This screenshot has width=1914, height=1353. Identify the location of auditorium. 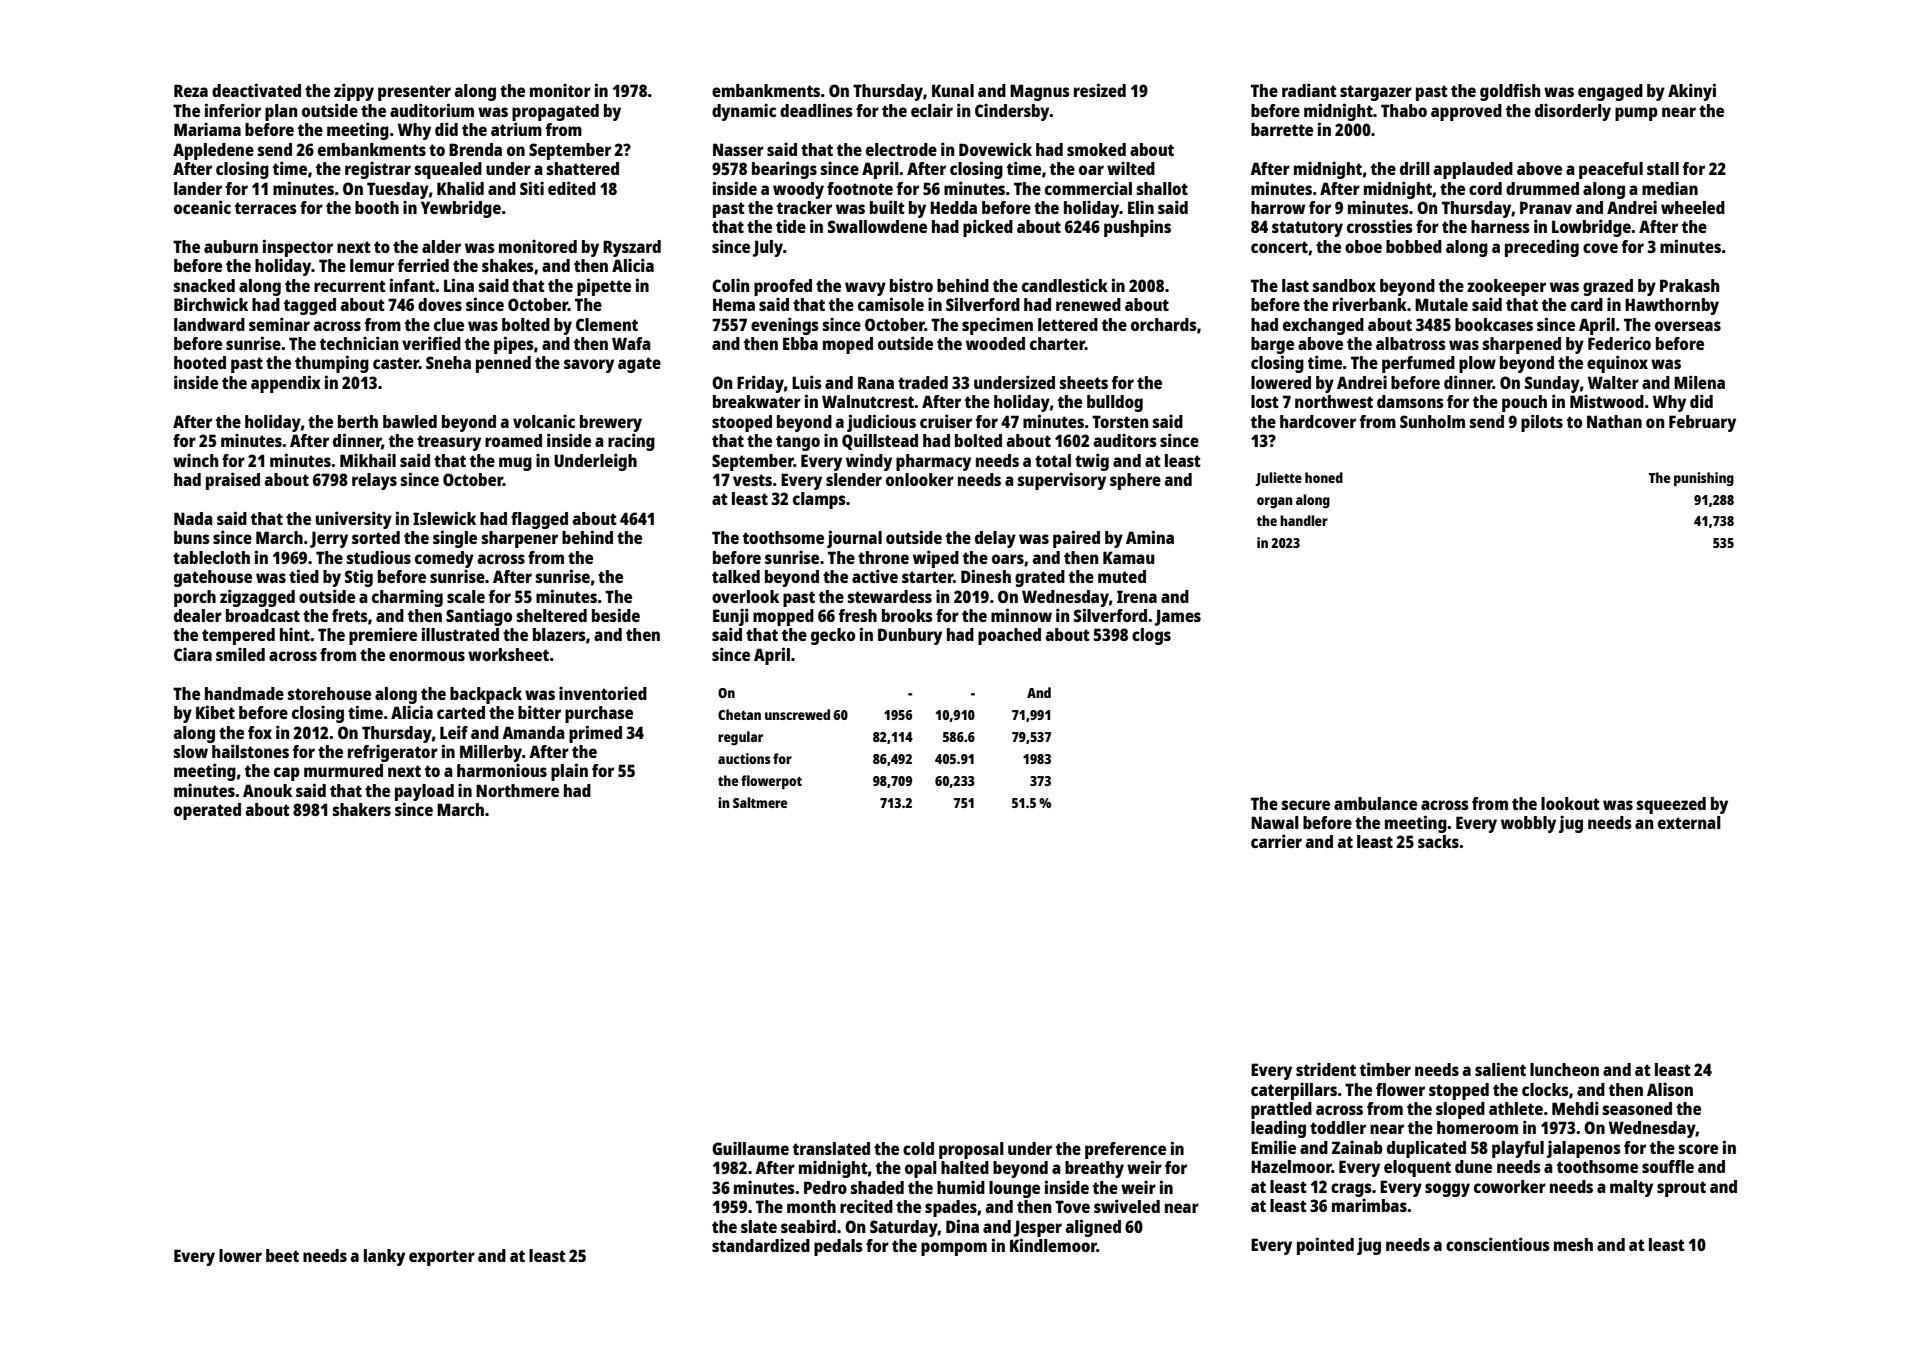
(432, 110).
